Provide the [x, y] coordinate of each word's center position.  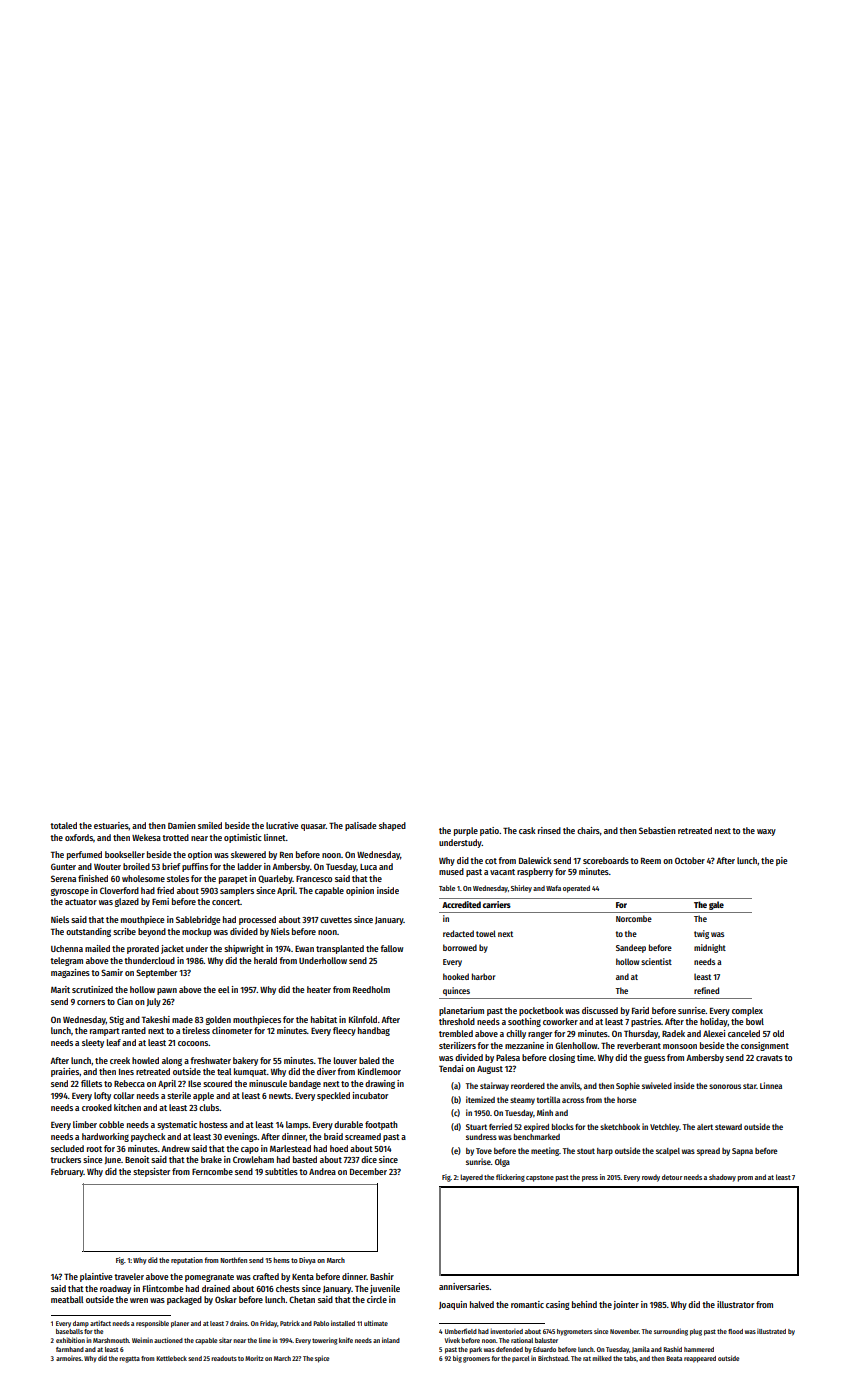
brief [171, 866]
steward [728, 1127]
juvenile [385, 1289]
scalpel [668, 1152]
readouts [224, 1358]
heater [319, 989]
